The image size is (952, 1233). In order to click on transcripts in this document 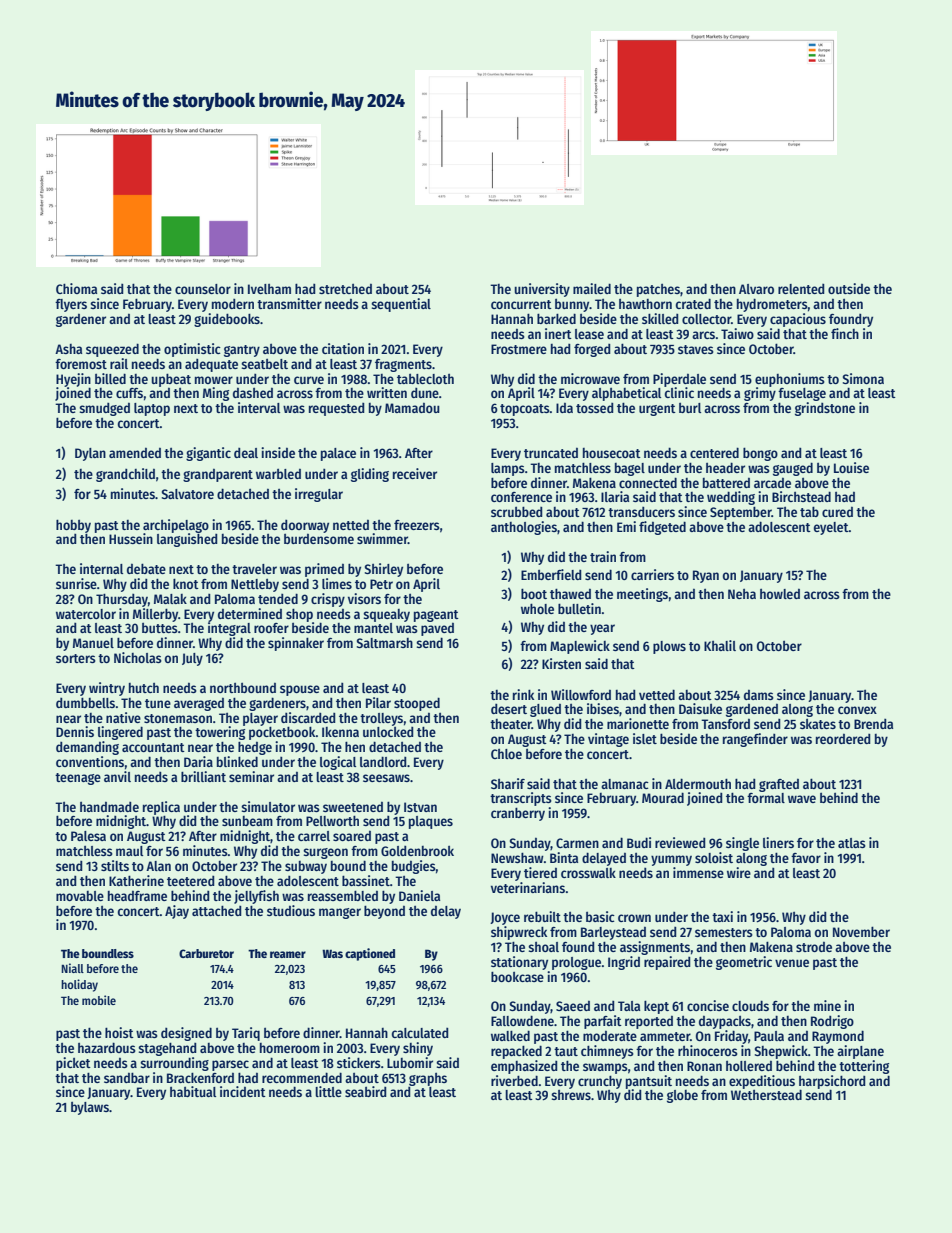, I will do `click(521, 799)`.
